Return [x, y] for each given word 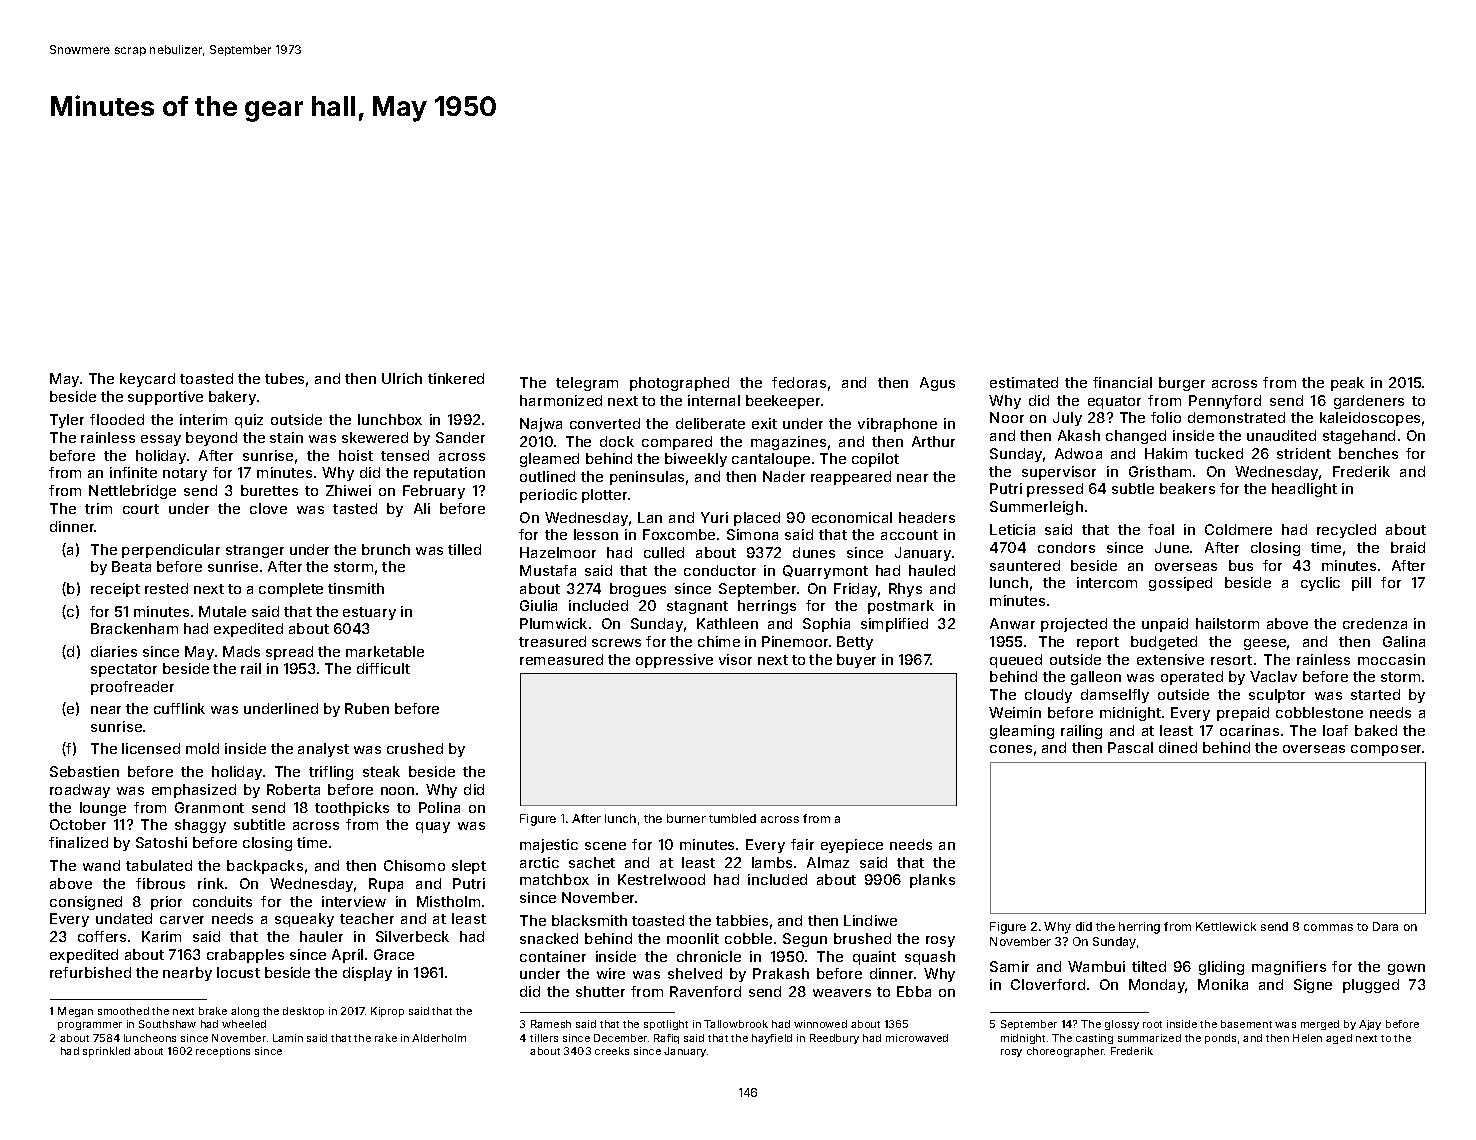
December [620, 1038]
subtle [1133, 488]
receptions [223, 1052]
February [434, 492]
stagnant [697, 607]
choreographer [1066, 1052]
